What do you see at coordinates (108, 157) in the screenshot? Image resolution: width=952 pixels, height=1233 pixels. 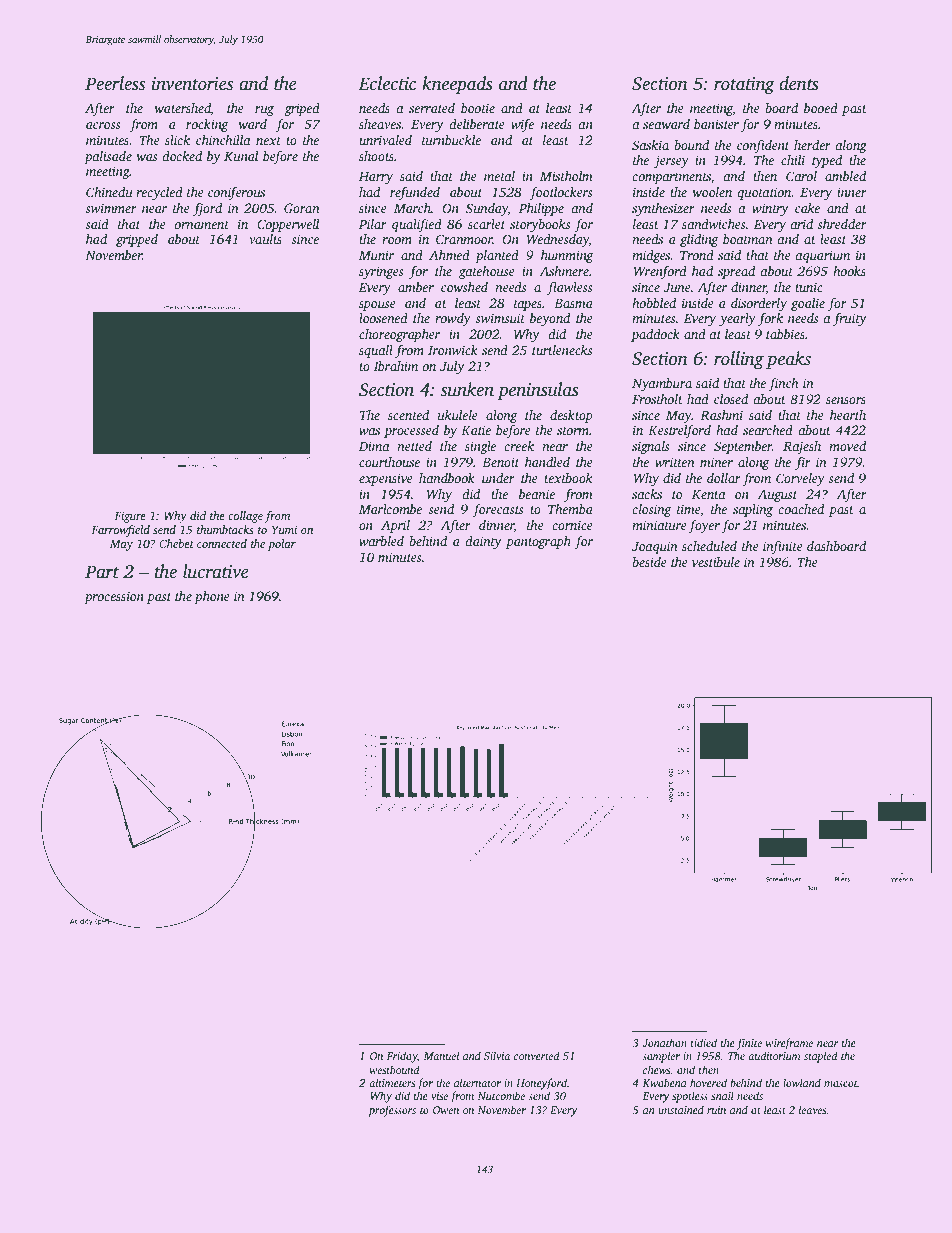 I see `palisade` at bounding box center [108, 157].
